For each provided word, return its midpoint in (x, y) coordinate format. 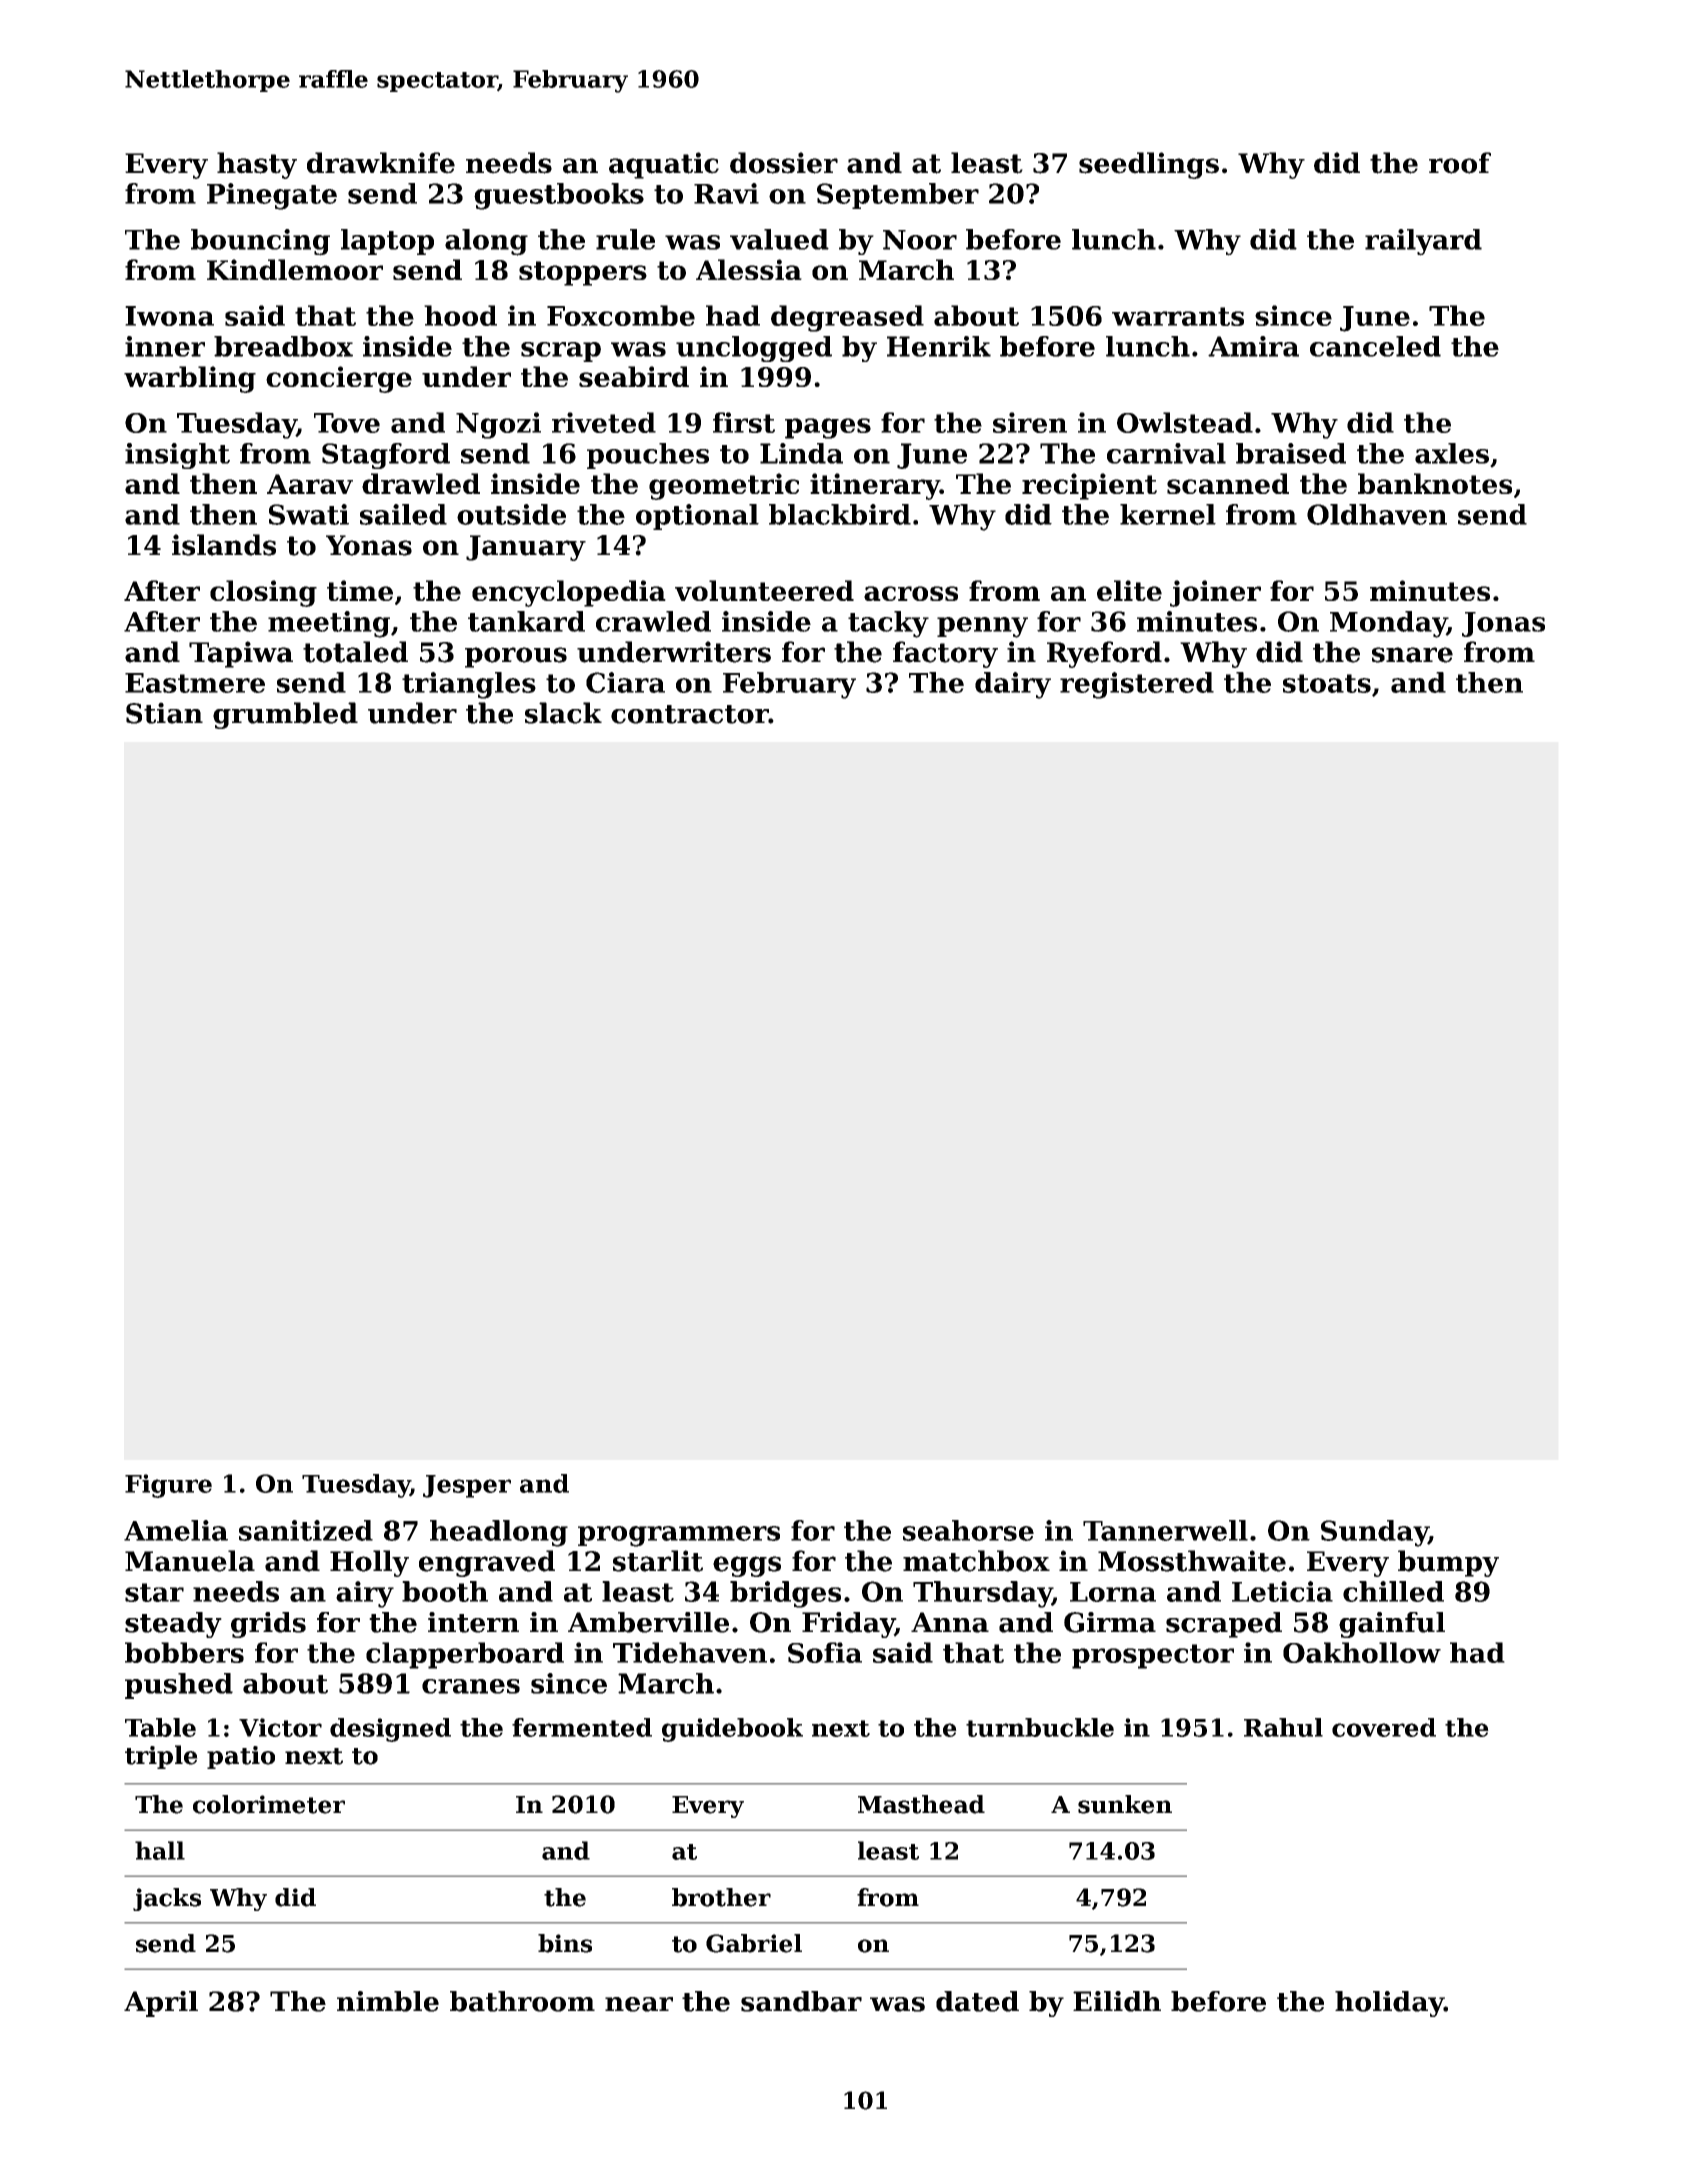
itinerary (875, 486)
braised (1291, 453)
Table (160, 1727)
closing (263, 593)
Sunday (1374, 1533)
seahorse (968, 1530)
